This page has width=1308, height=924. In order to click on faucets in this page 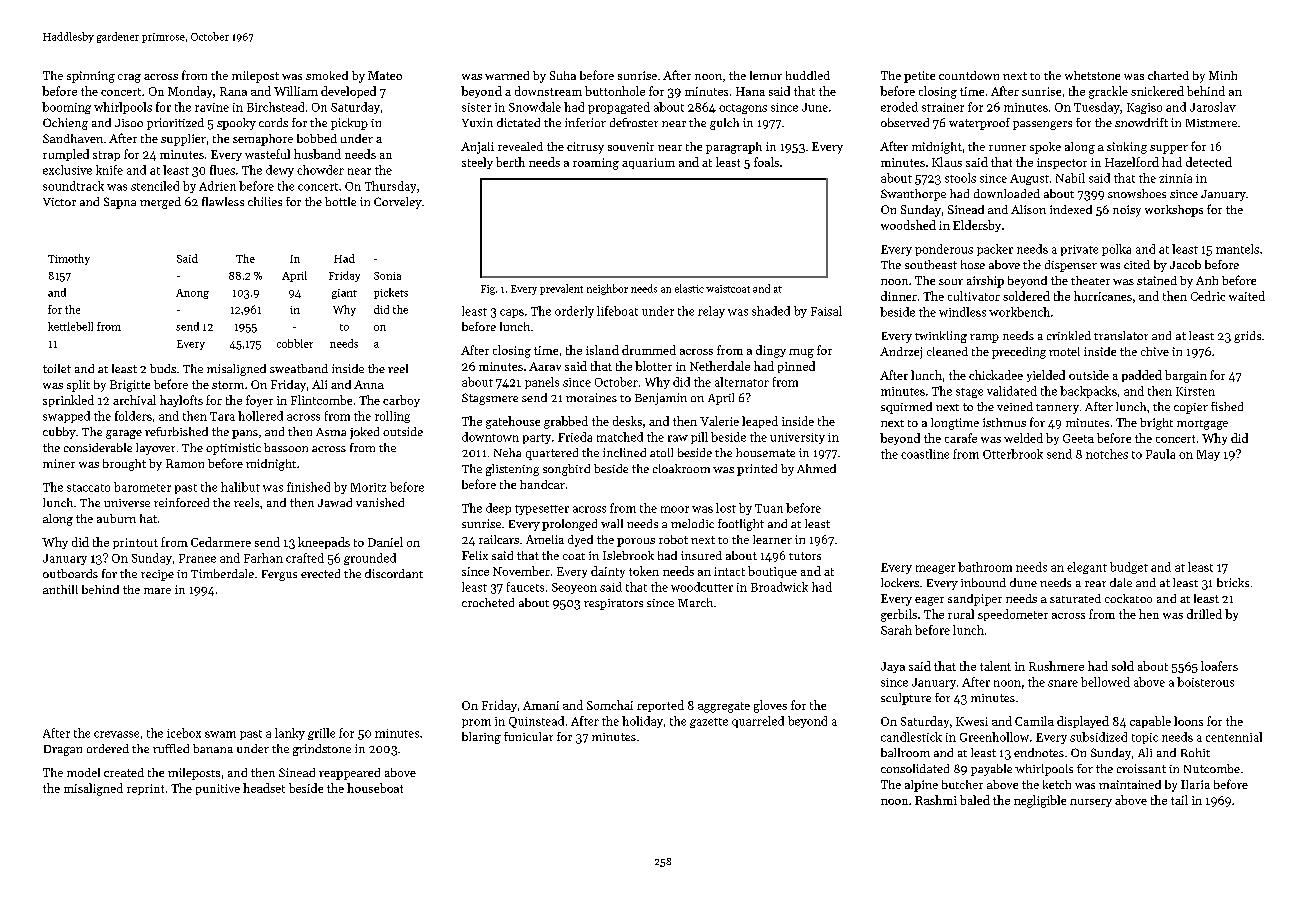, I will do `click(525, 587)`.
